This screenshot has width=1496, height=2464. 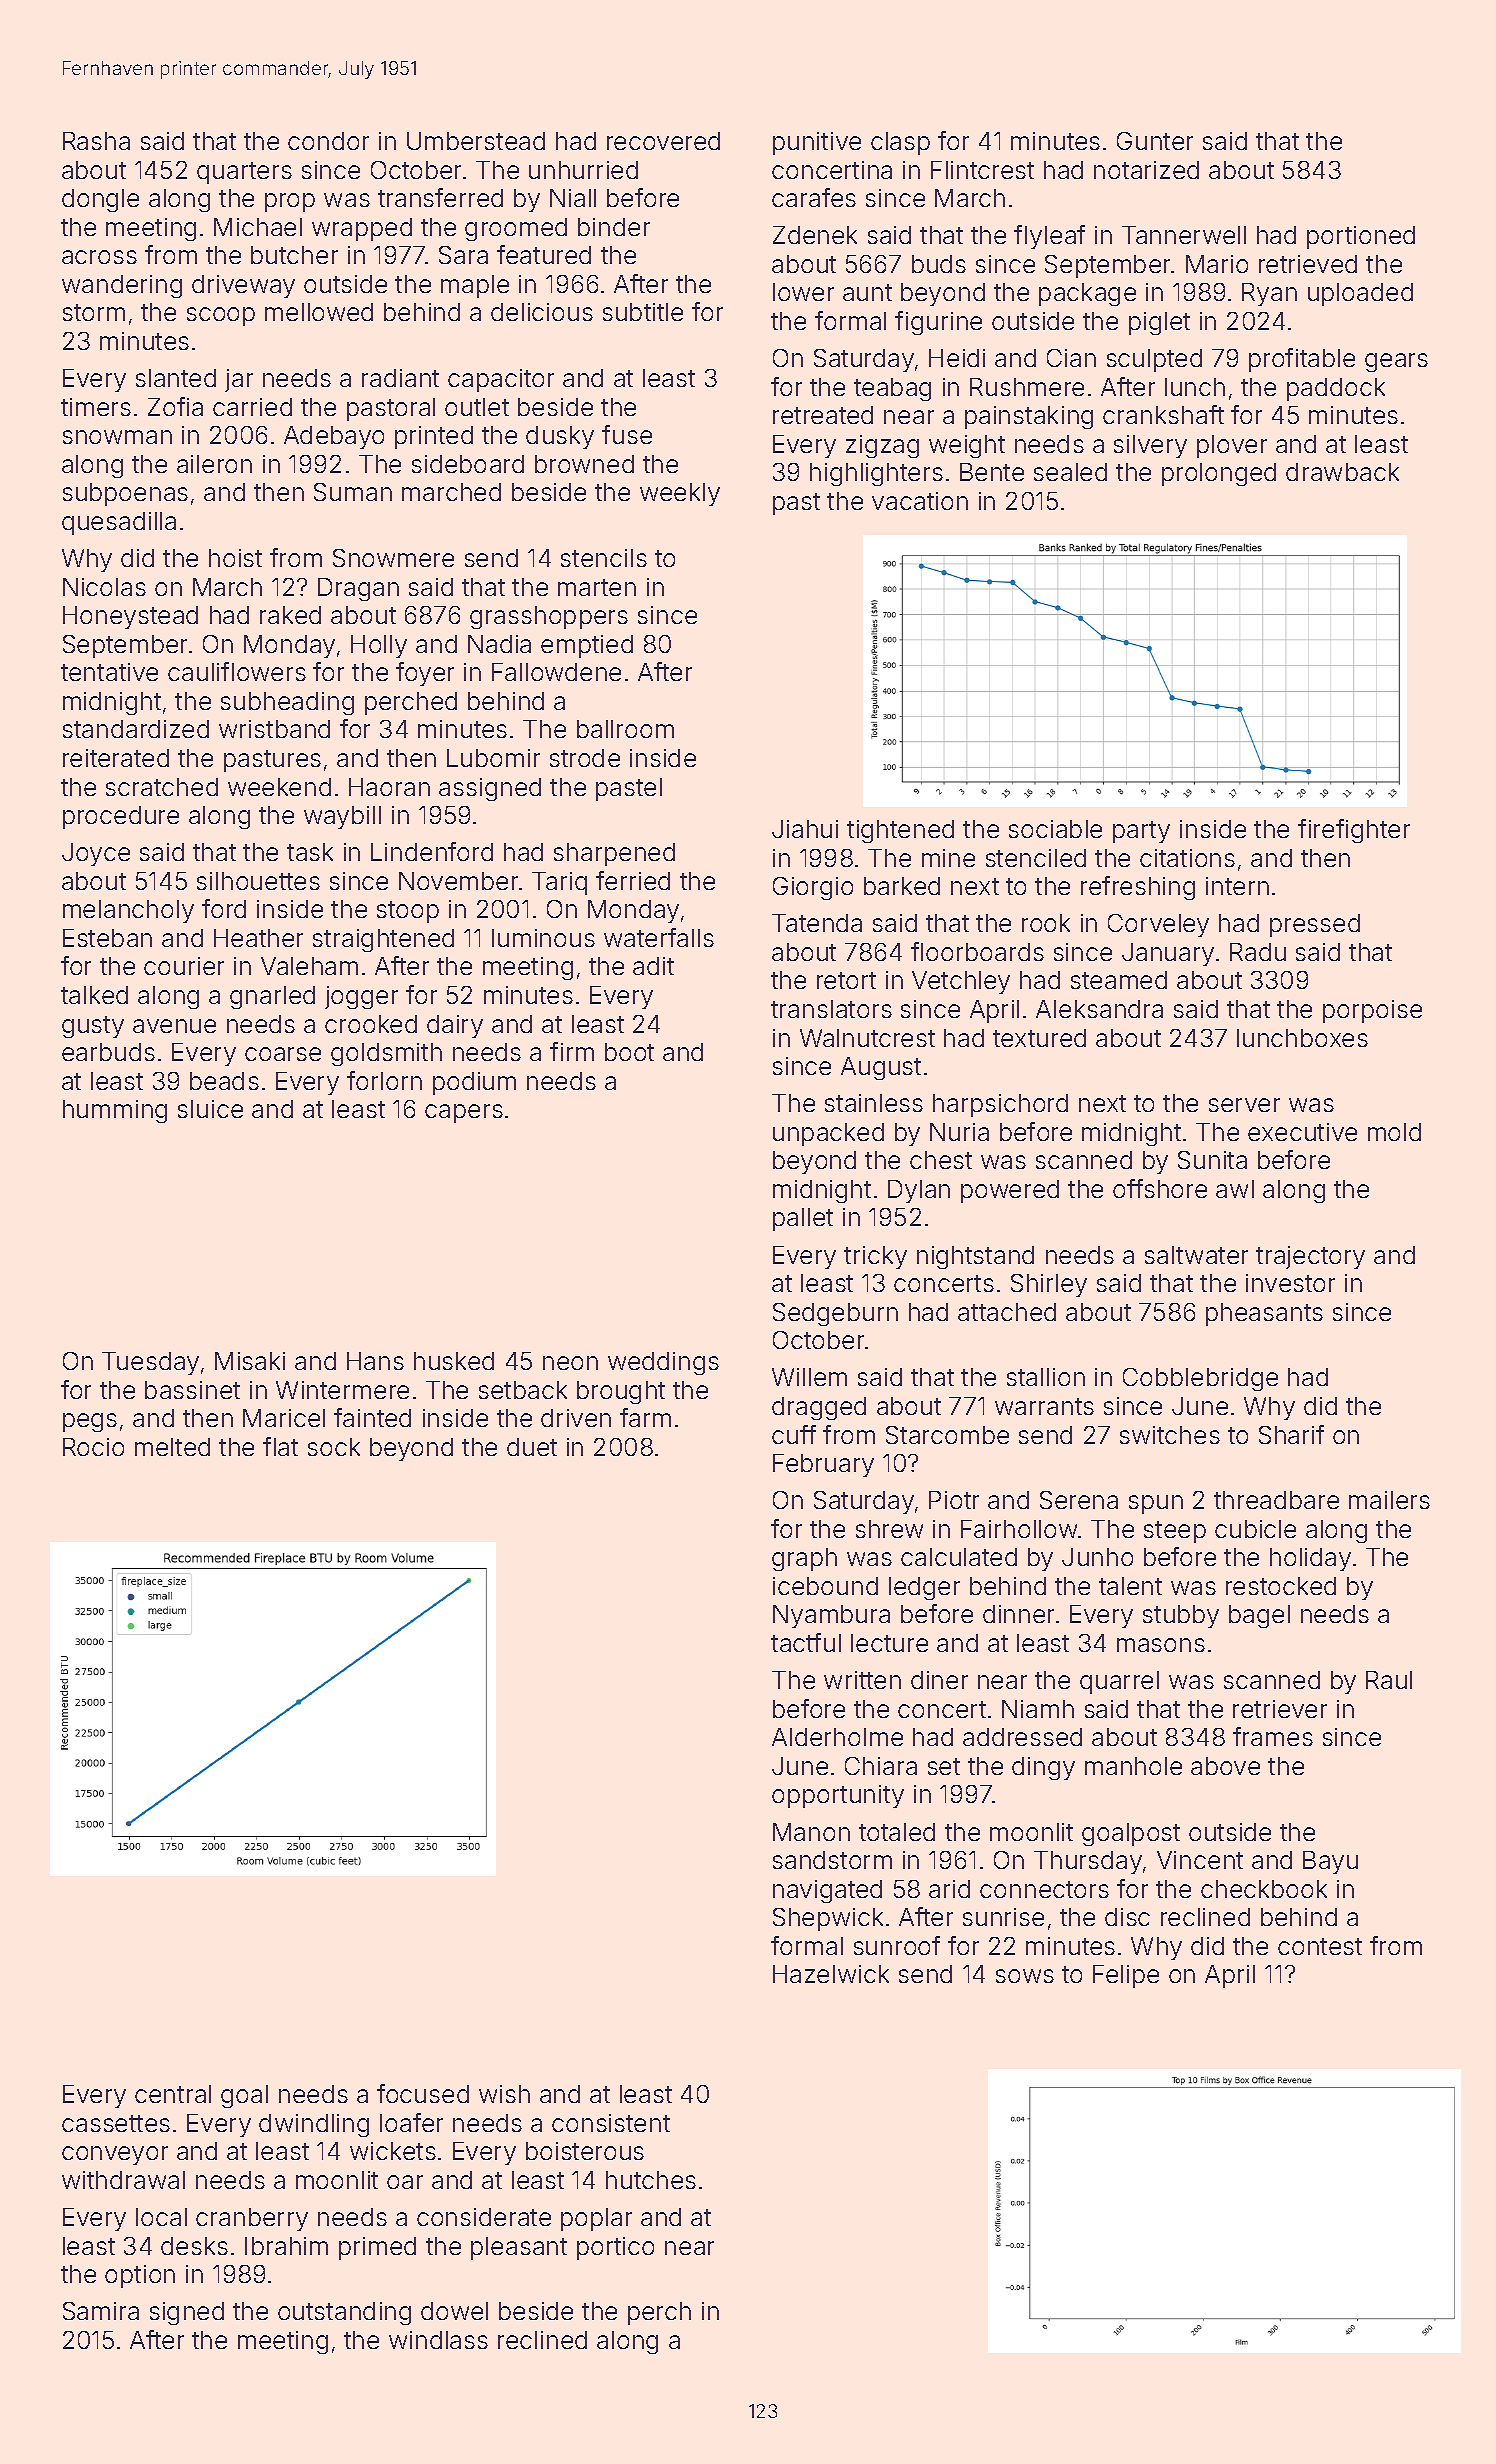 What do you see at coordinates (572, 1051) in the screenshot?
I see `firm` at bounding box center [572, 1051].
